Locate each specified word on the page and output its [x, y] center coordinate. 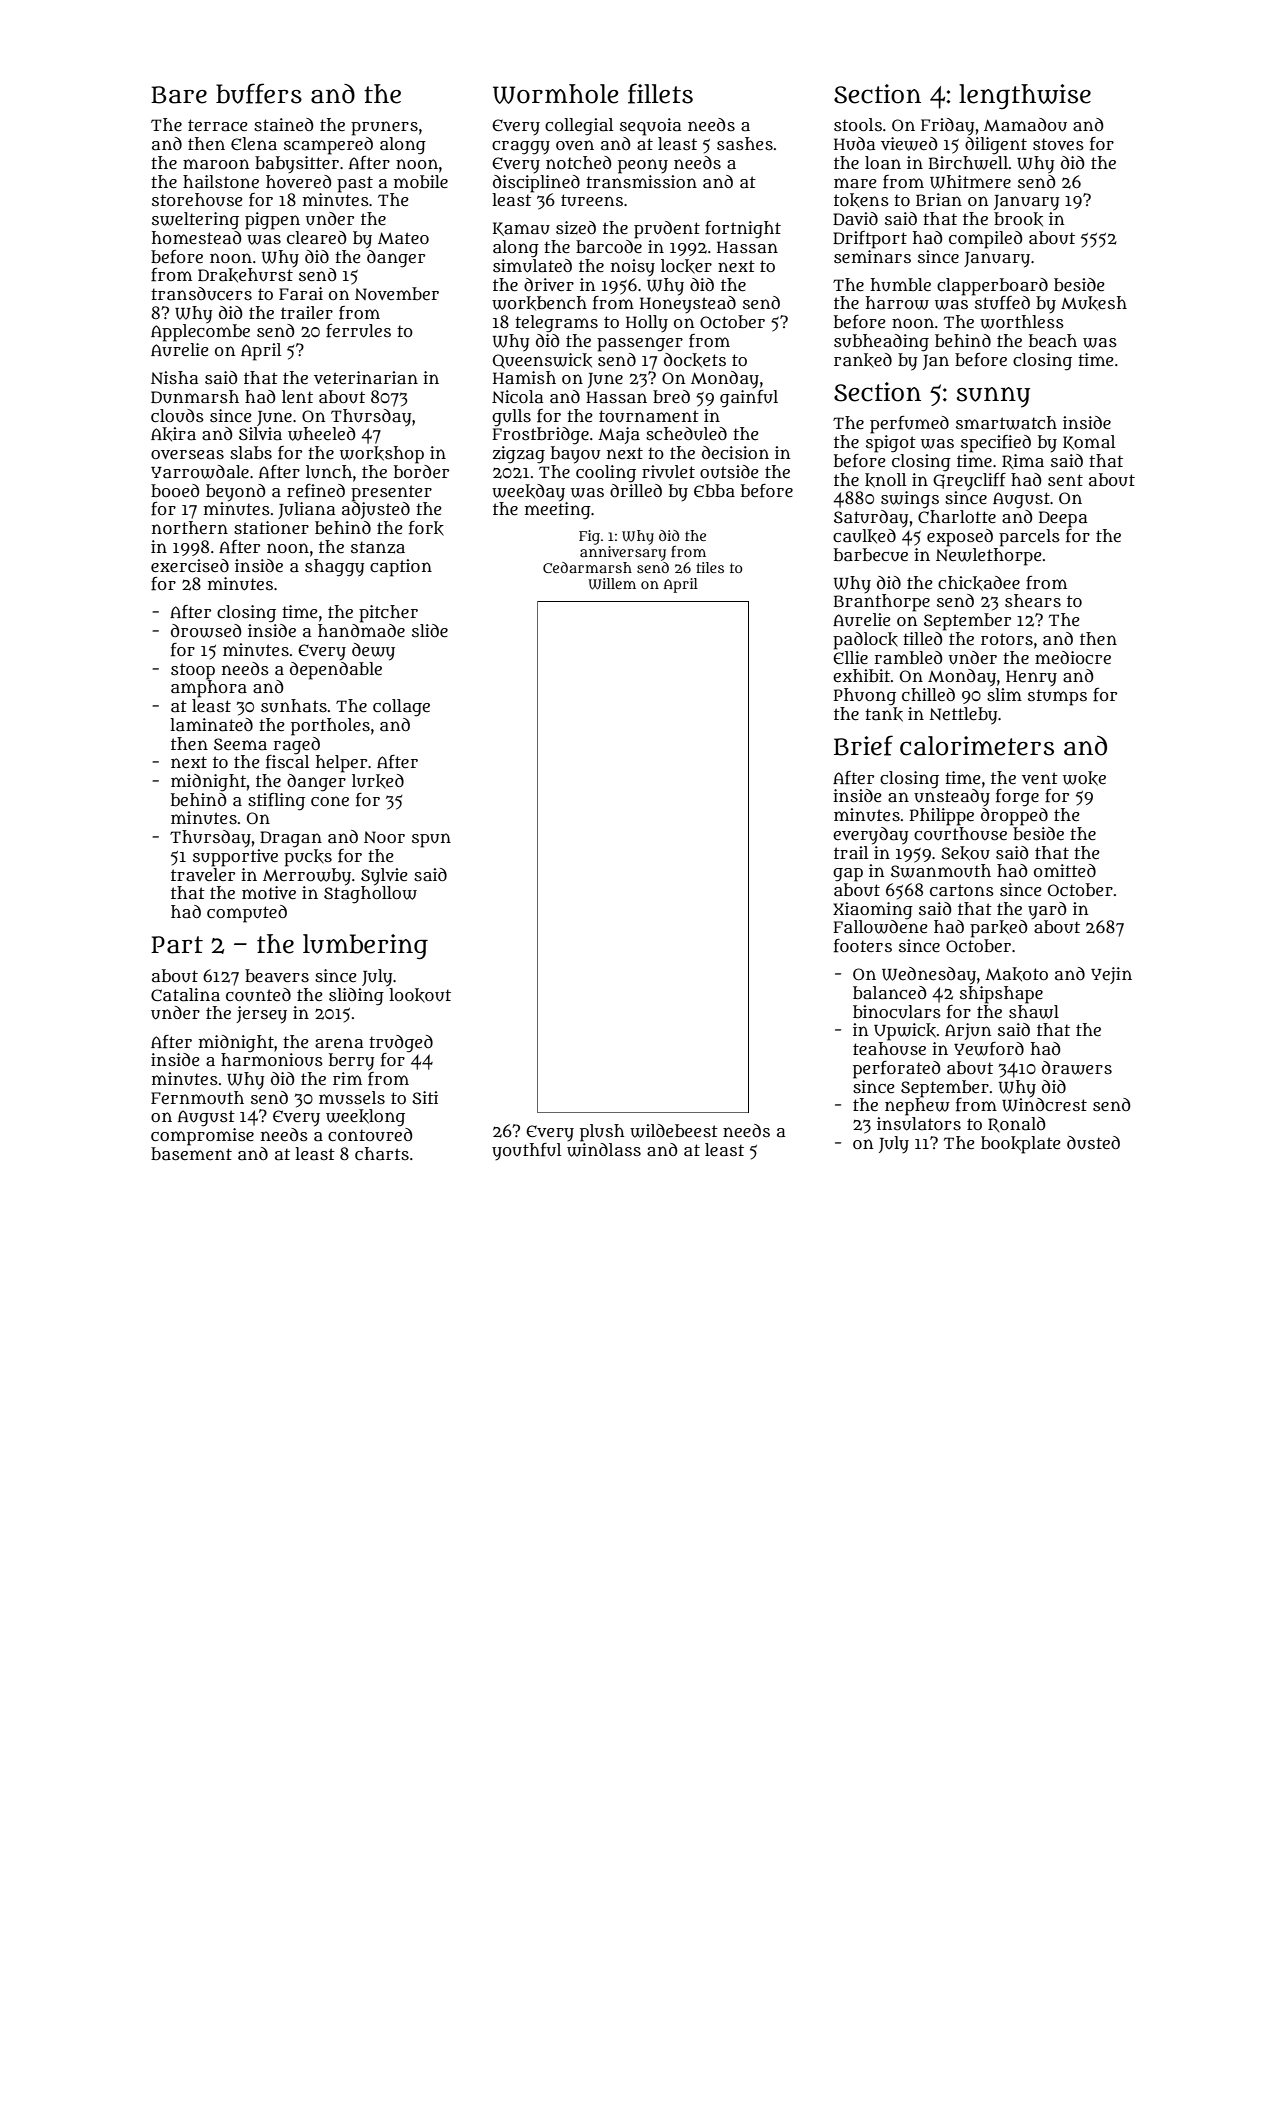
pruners [384, 128]
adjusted [376, 510]
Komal [1089, 442]
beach [1053, 341]
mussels [352, 1098]
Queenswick [542, 361]
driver [549, 284]
